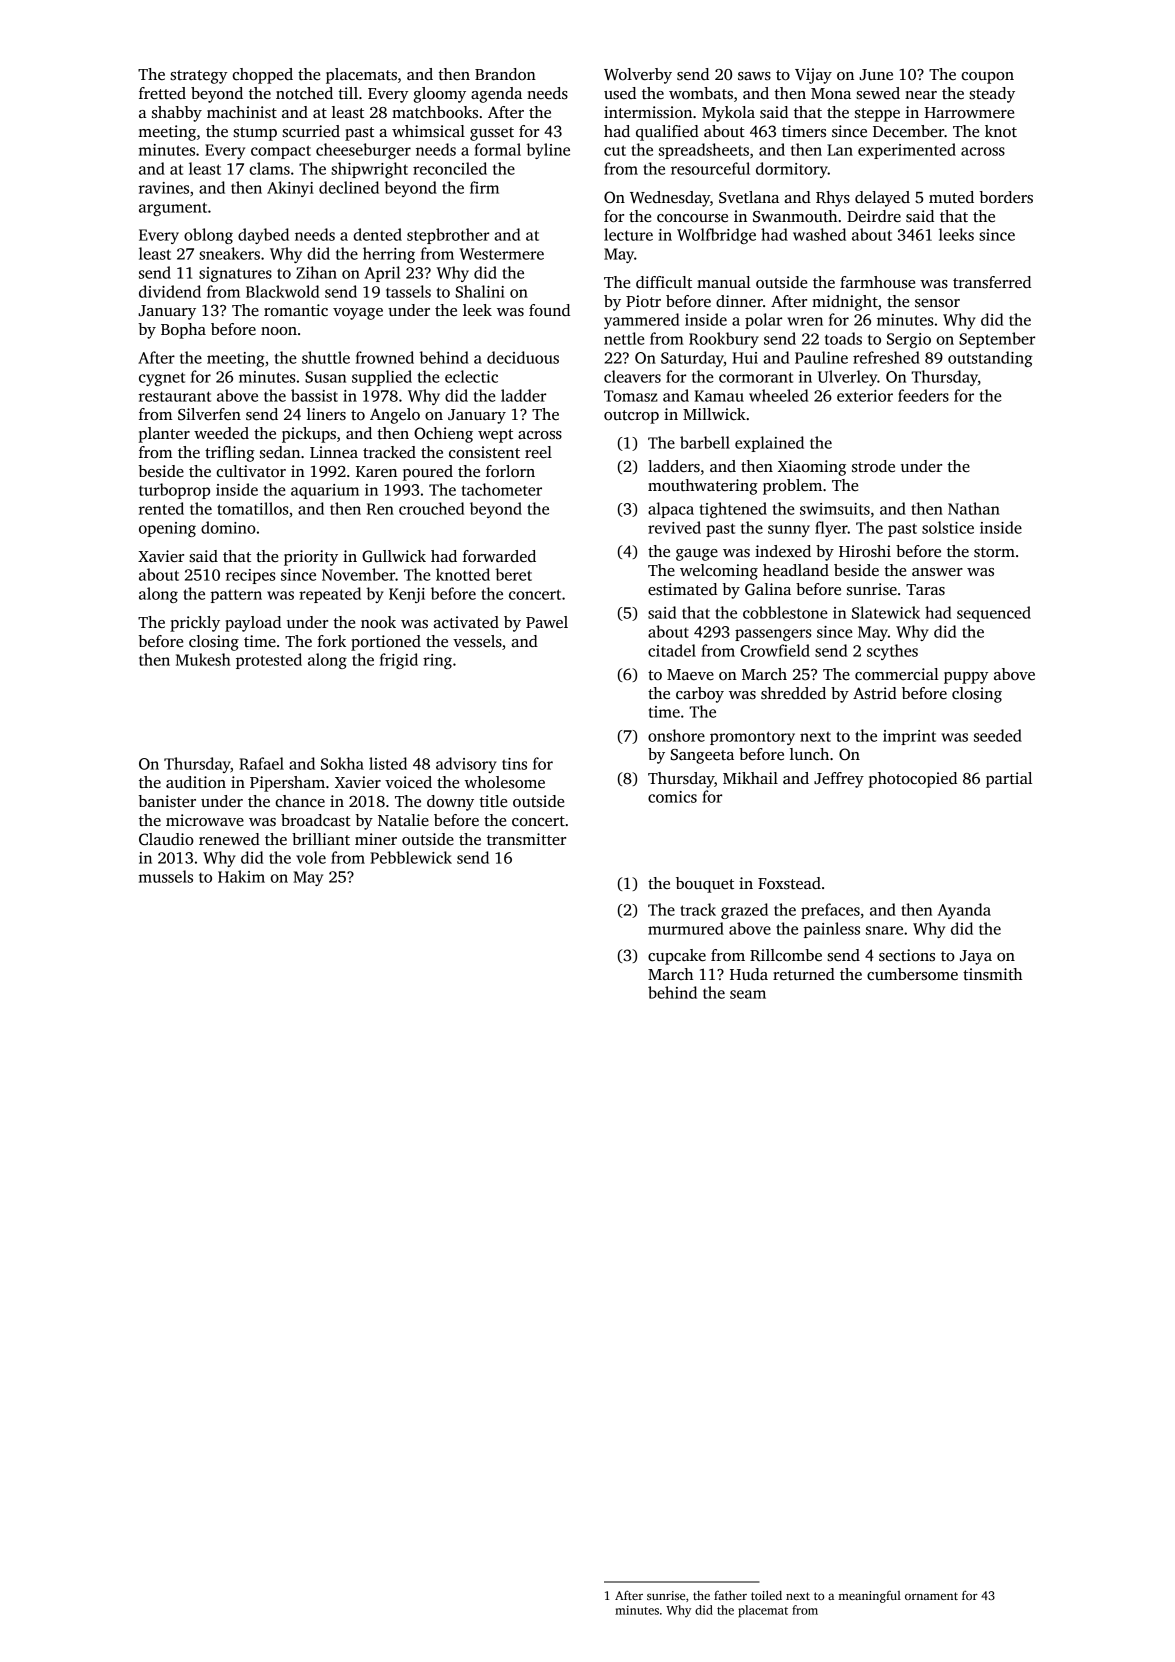  Describe the element at coordinates (976, 957) in the image. I see `Jaya` at that location.
